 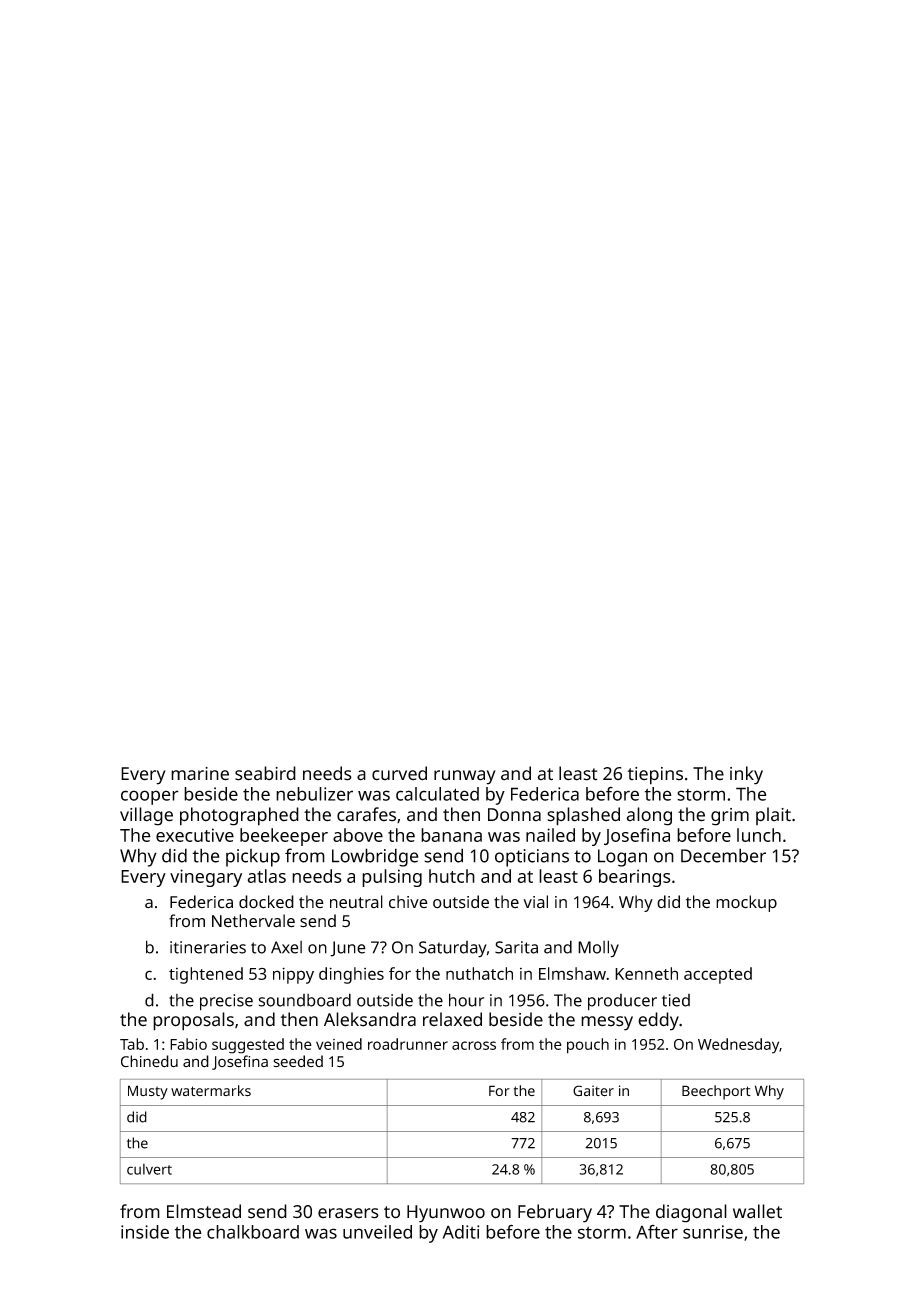 What do you see at coordinates (474, 1045) in the document?
I see `across` at bounding box center [474, 1045].
